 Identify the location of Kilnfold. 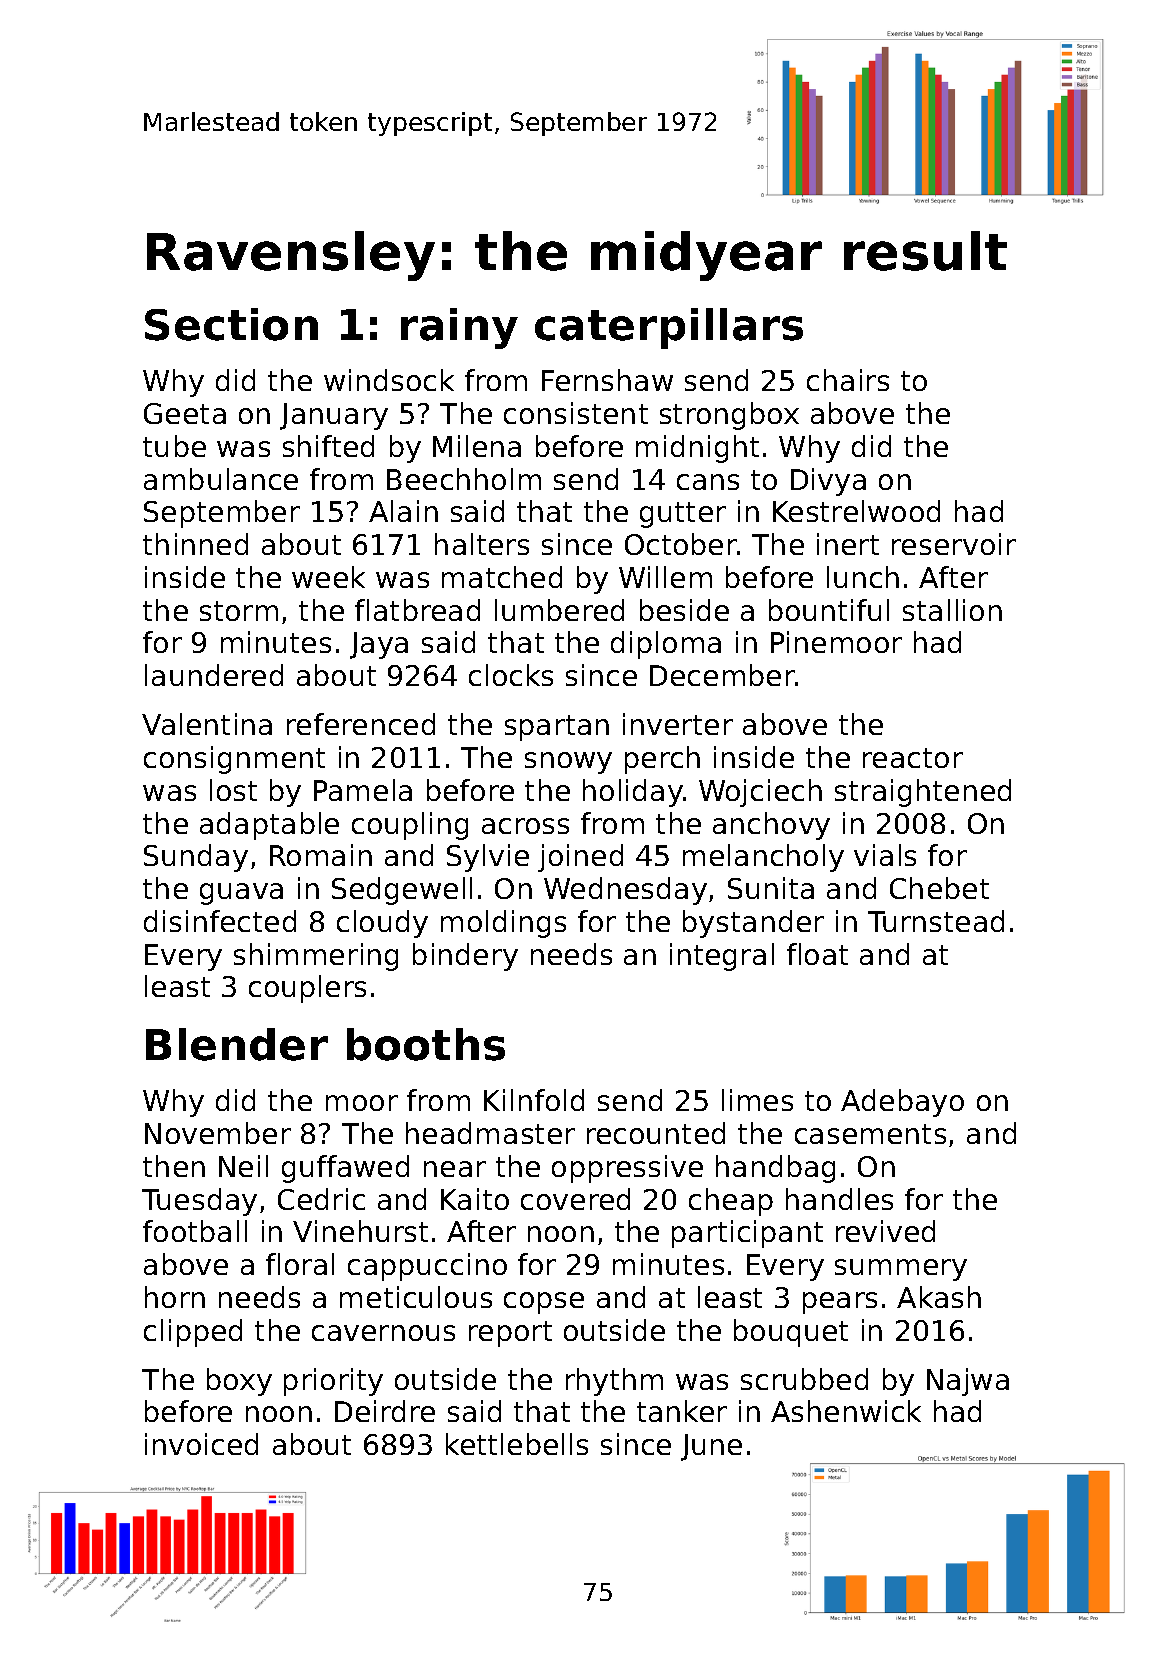
(534, 1100).
